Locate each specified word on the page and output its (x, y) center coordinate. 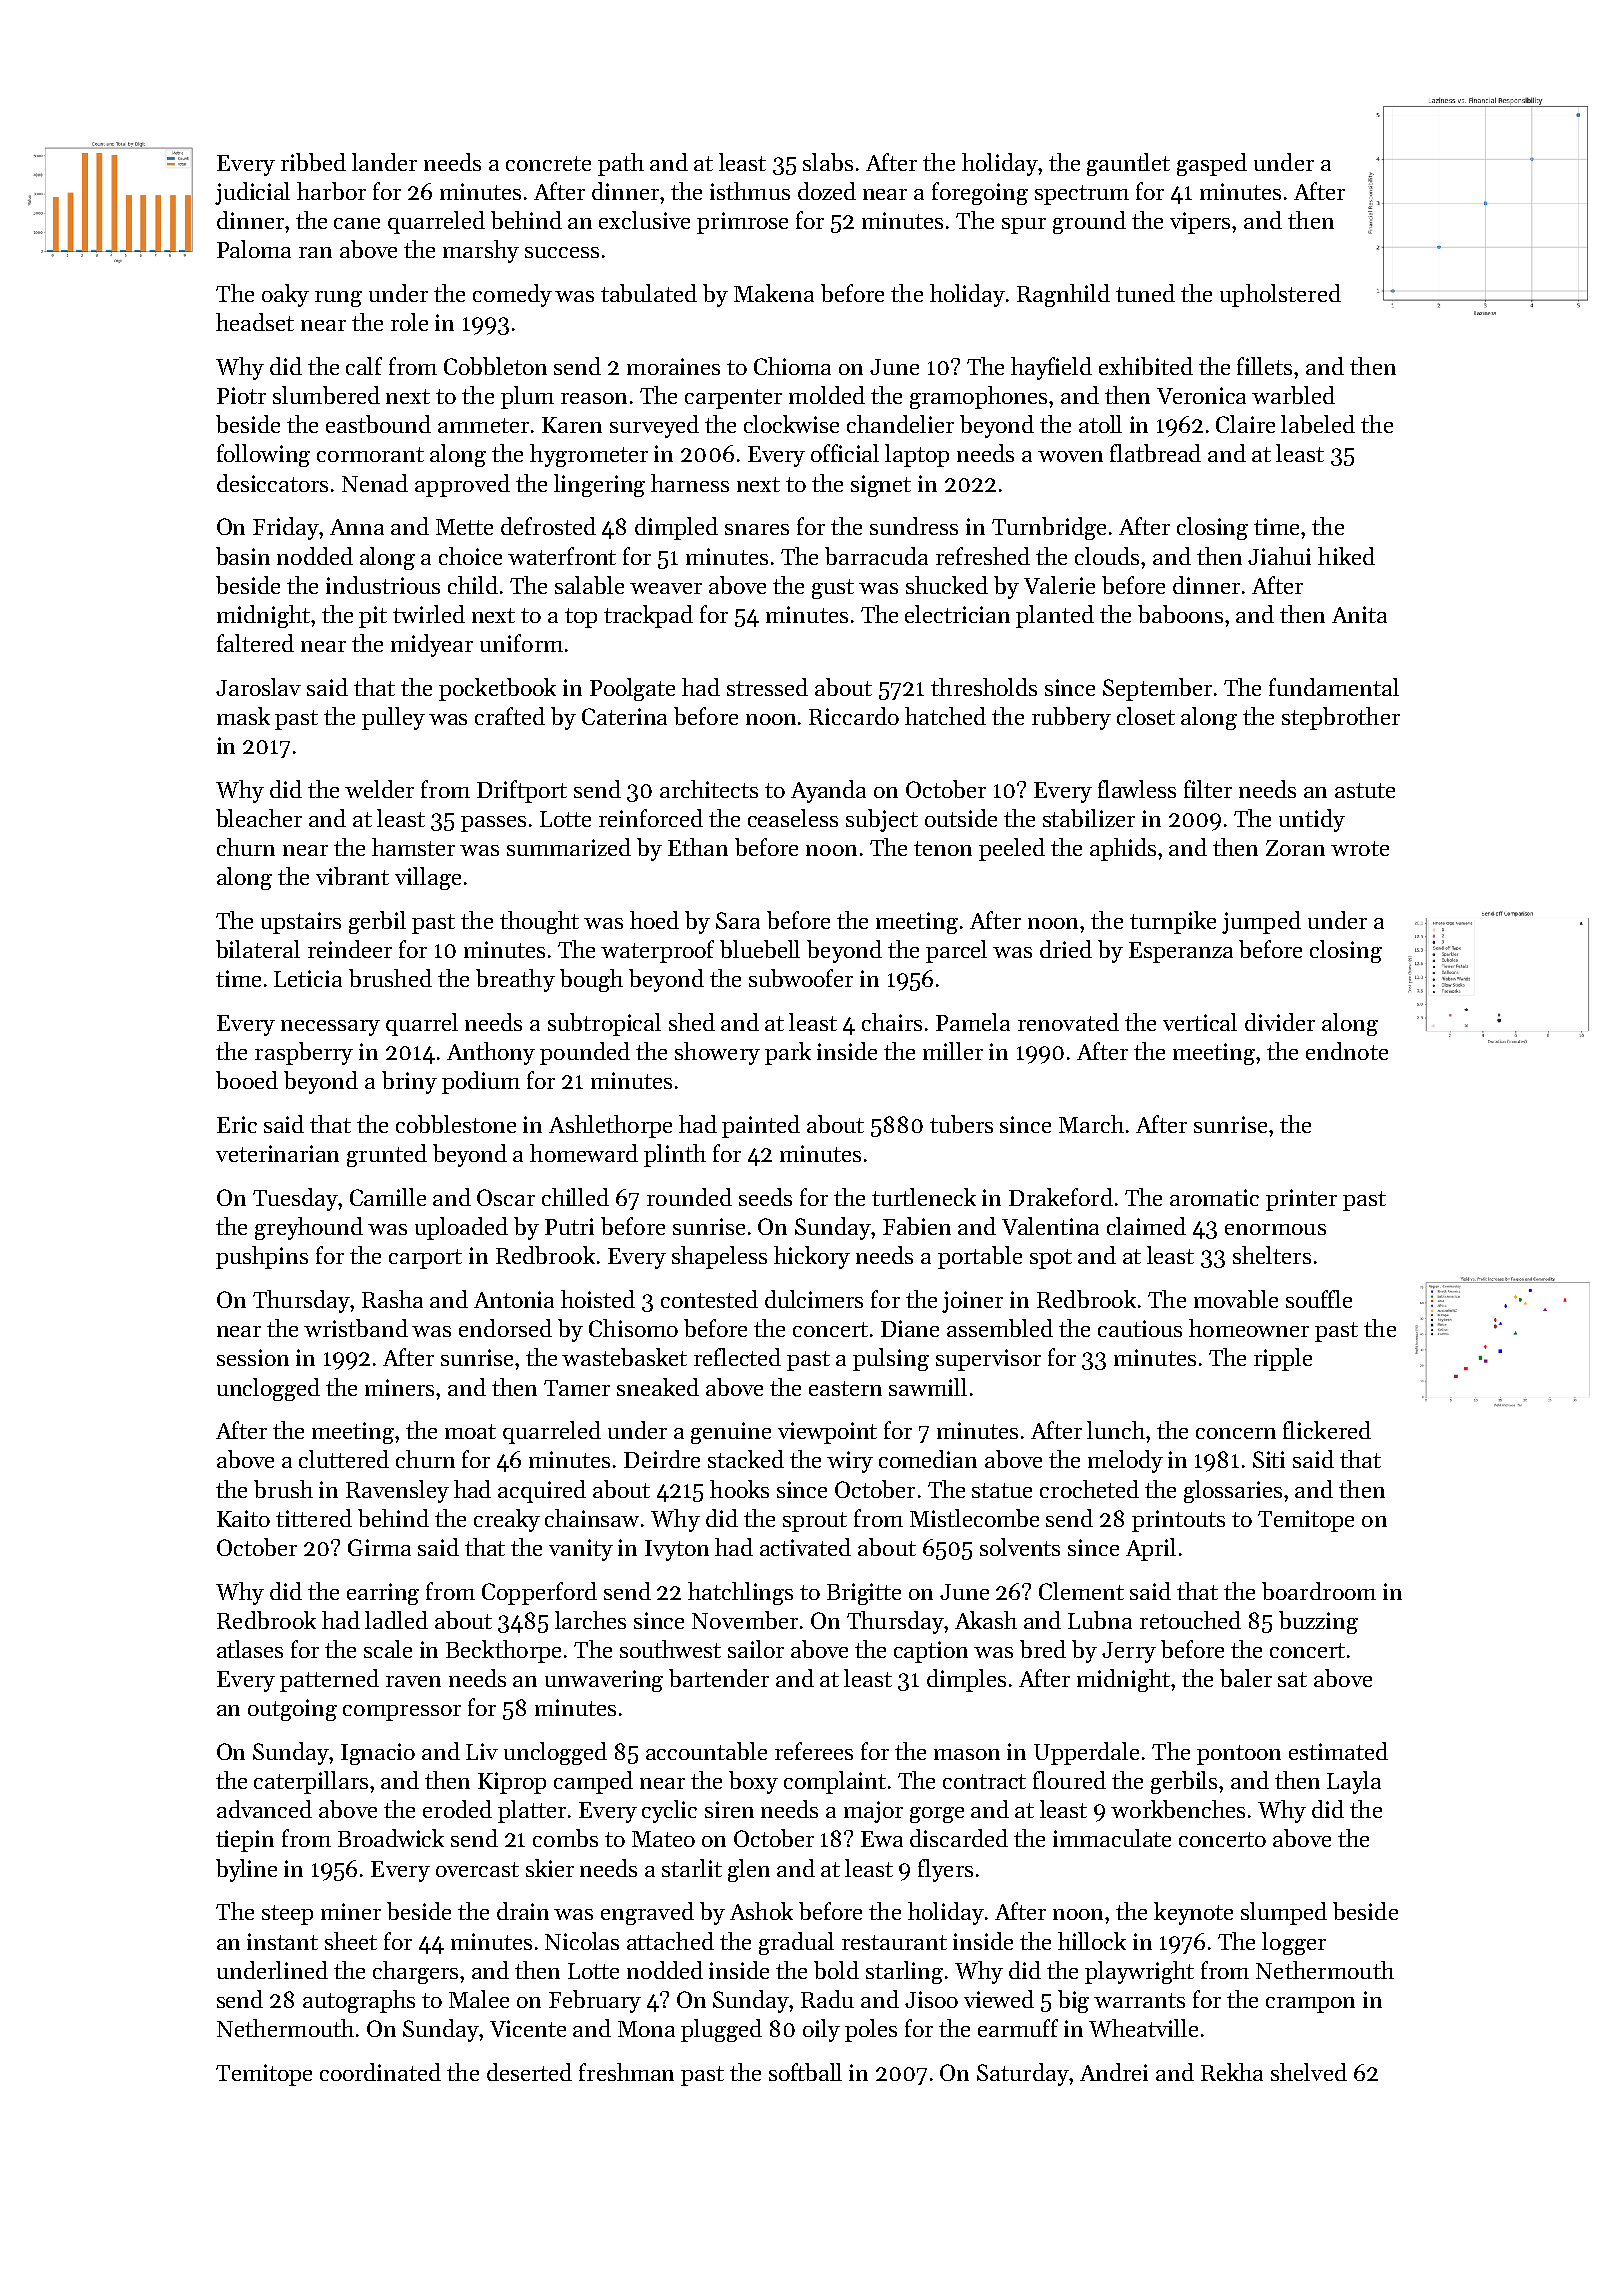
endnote (1347, 1051)
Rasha (392, 1299)
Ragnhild (1063, 295)
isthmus (750, 191)
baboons (1180, 614)
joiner (972, 1302)
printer (1301, 1200)
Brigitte (864, 1594)
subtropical (604, 1024)
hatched (945, 716)
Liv (482, 1751)
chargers (415, 1972)
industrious (383, 585)
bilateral (258, 949)
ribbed (313, 162)
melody (1125, 1461)
